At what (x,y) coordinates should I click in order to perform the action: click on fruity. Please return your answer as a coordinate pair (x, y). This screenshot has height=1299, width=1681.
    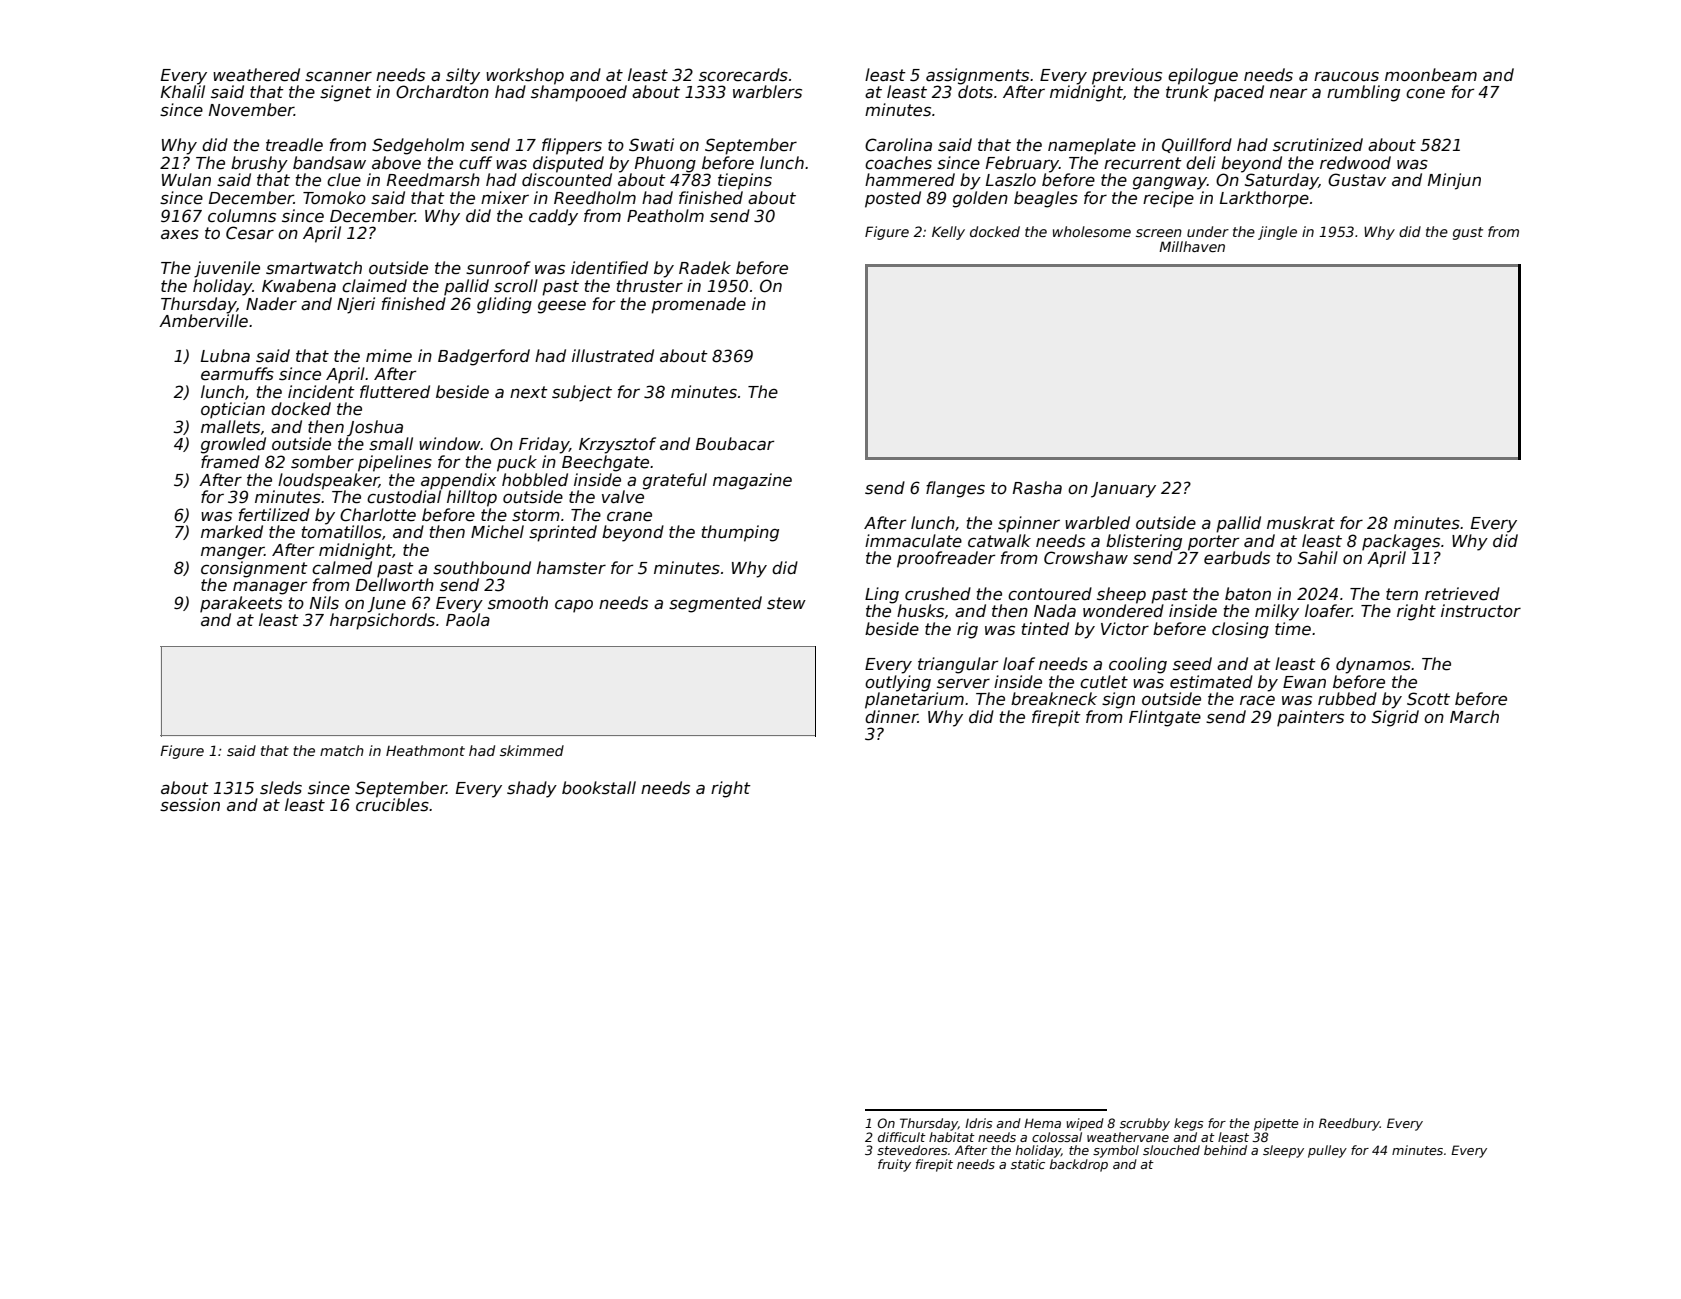
    Looking at the image, I should click on (894, 1165).
